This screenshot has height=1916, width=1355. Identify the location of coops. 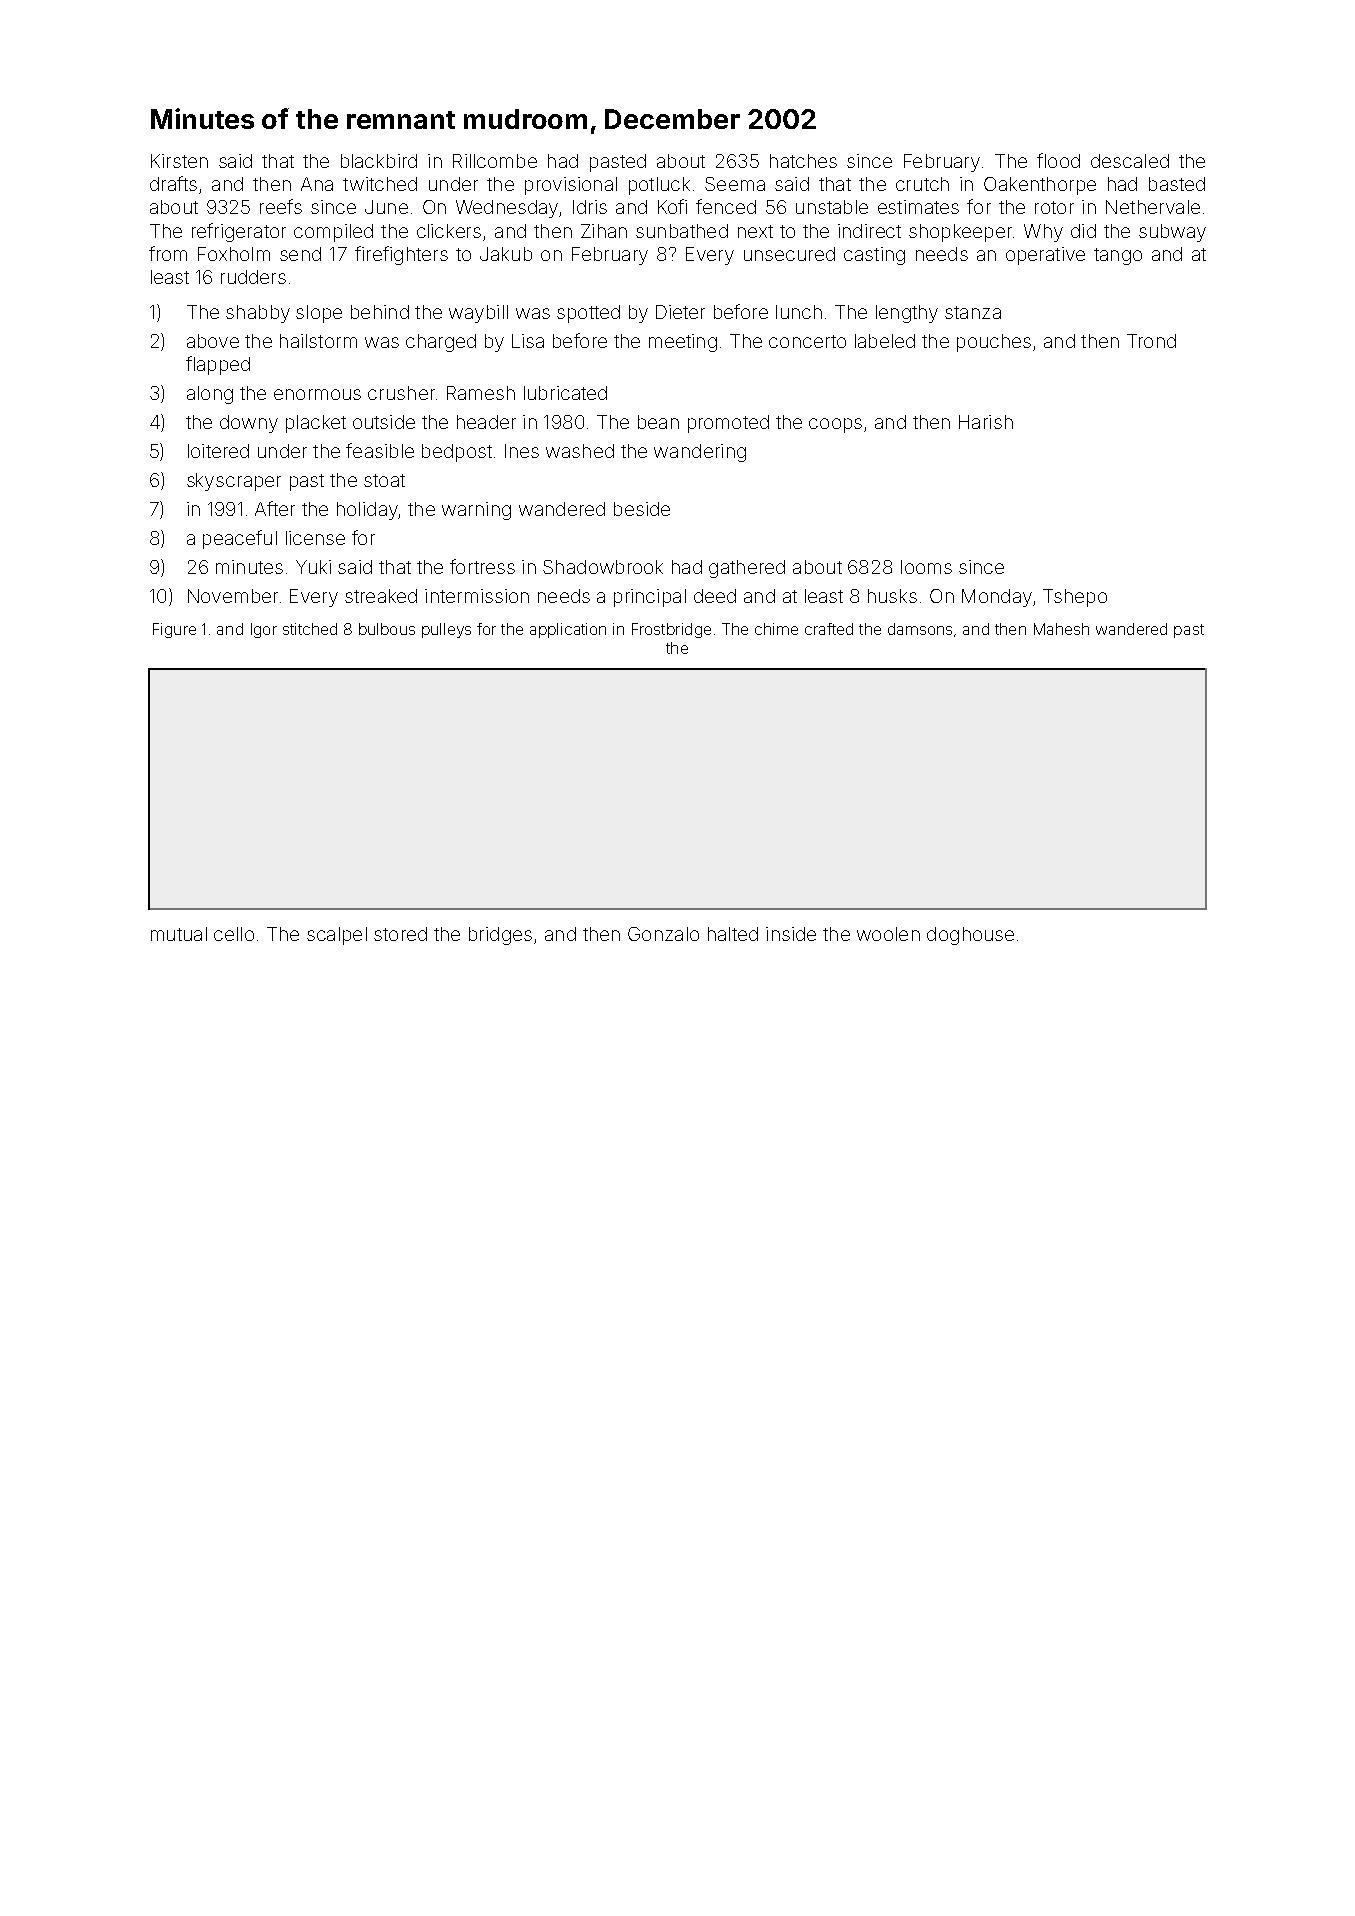
(835, 425).
